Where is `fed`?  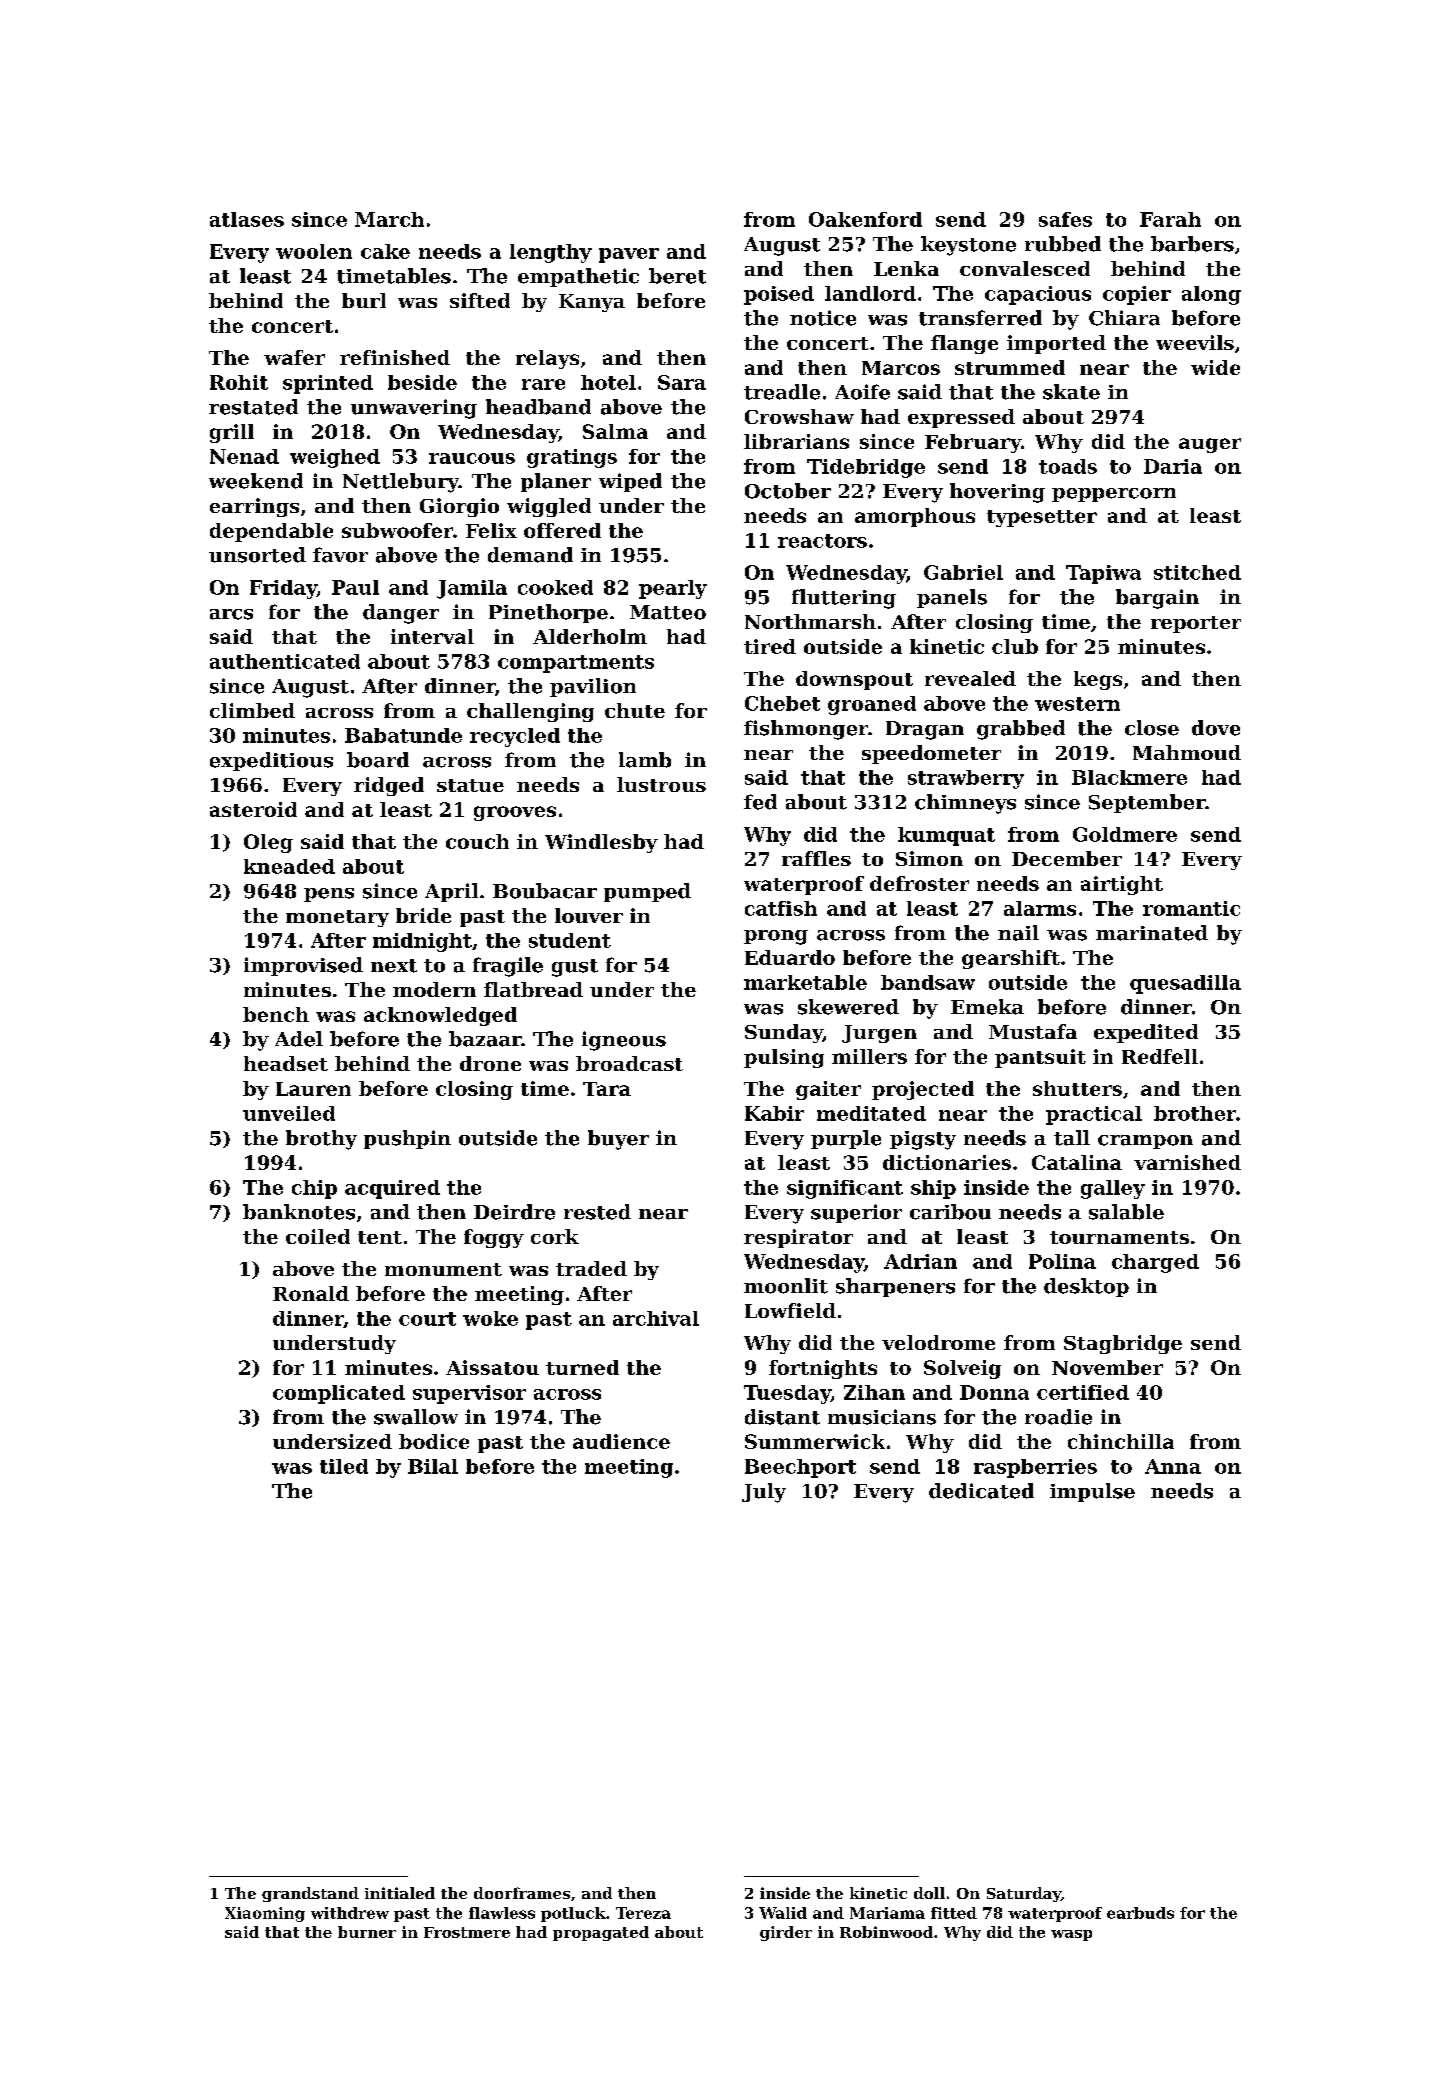 fed is located at coordinates (760, 802).
